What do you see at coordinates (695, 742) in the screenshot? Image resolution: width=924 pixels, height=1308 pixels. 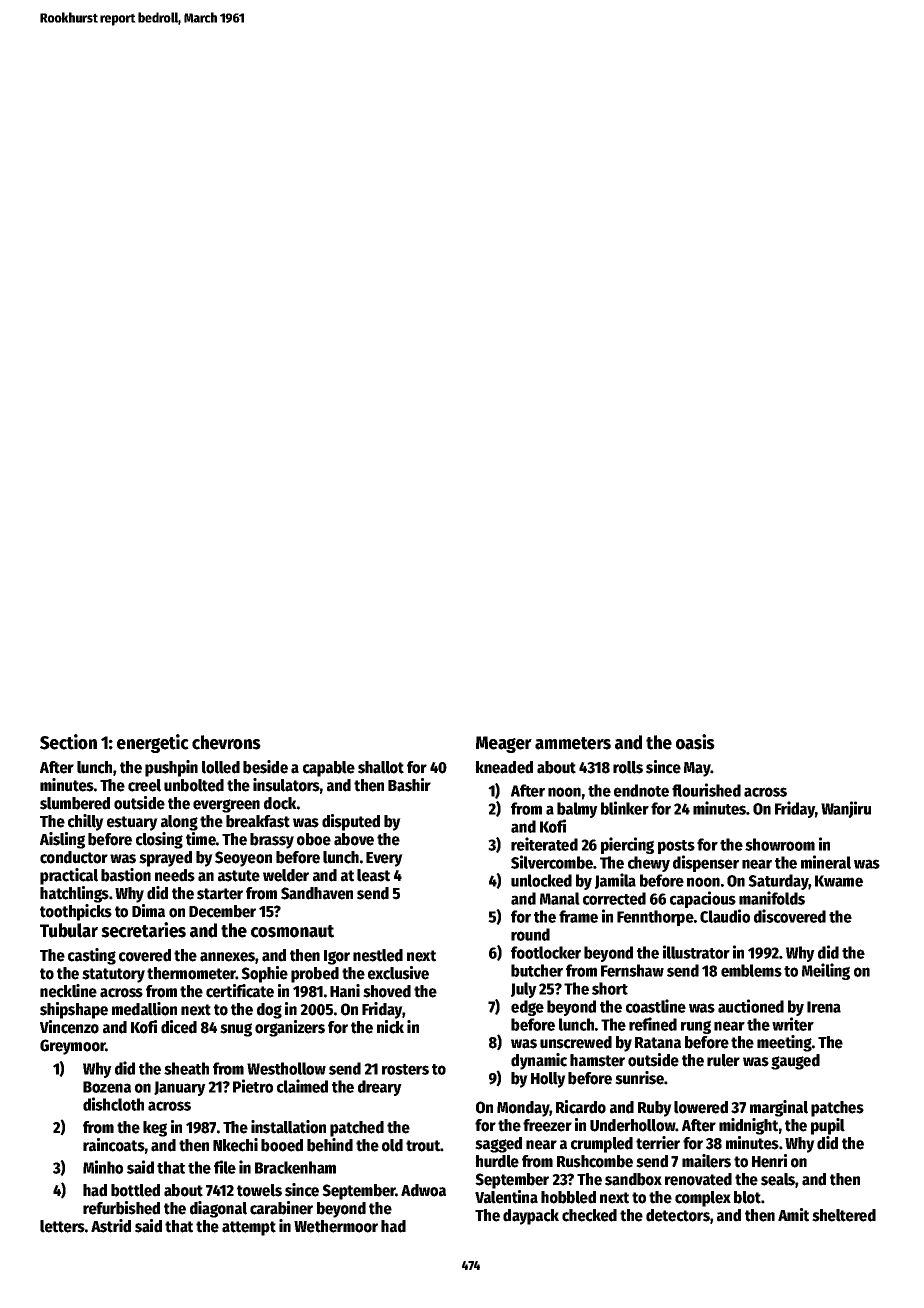 I see `oasis` at bounding box center [695, 742].
